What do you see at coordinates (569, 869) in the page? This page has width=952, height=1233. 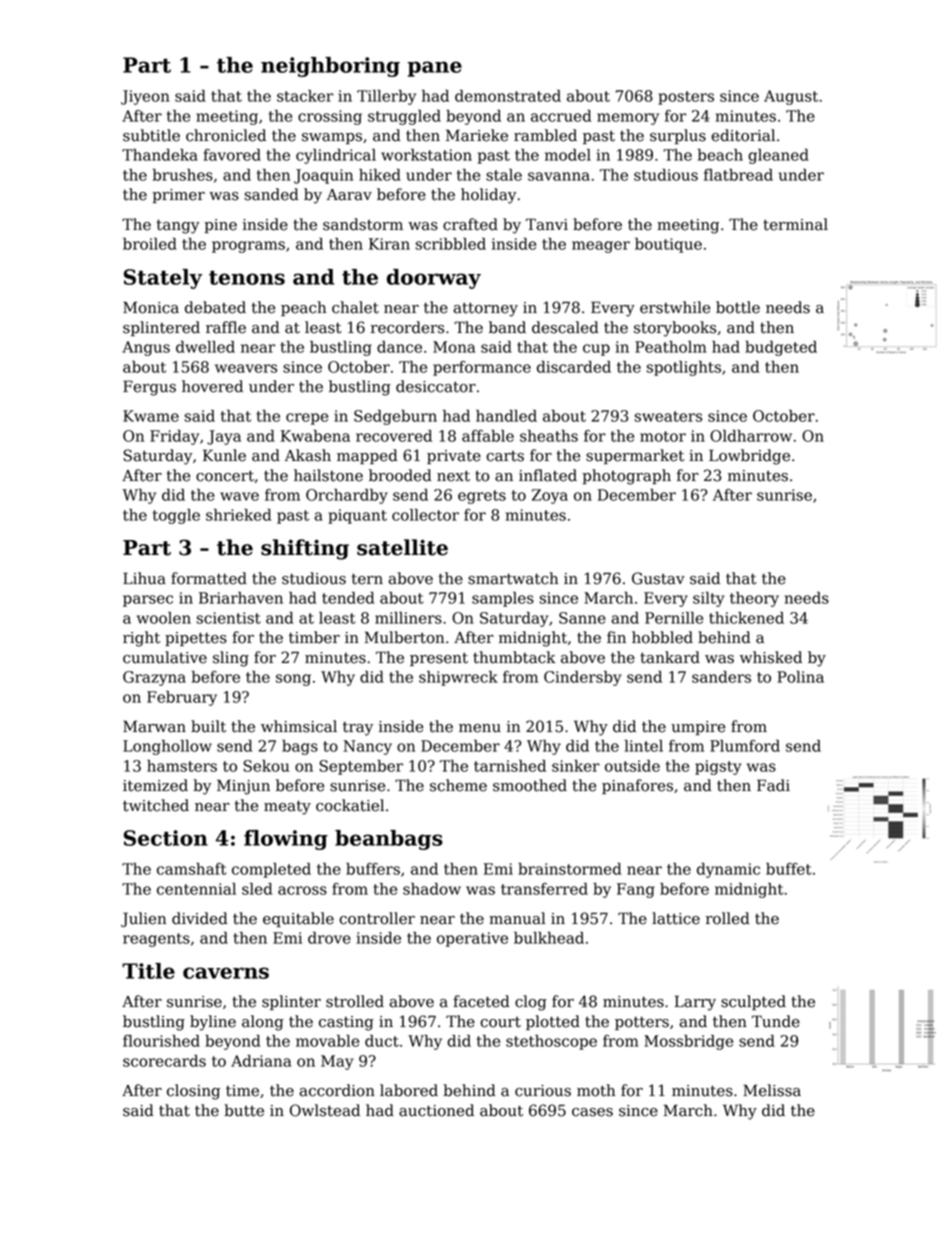 I see `brainstormed` at bounding box center [569, 869].
